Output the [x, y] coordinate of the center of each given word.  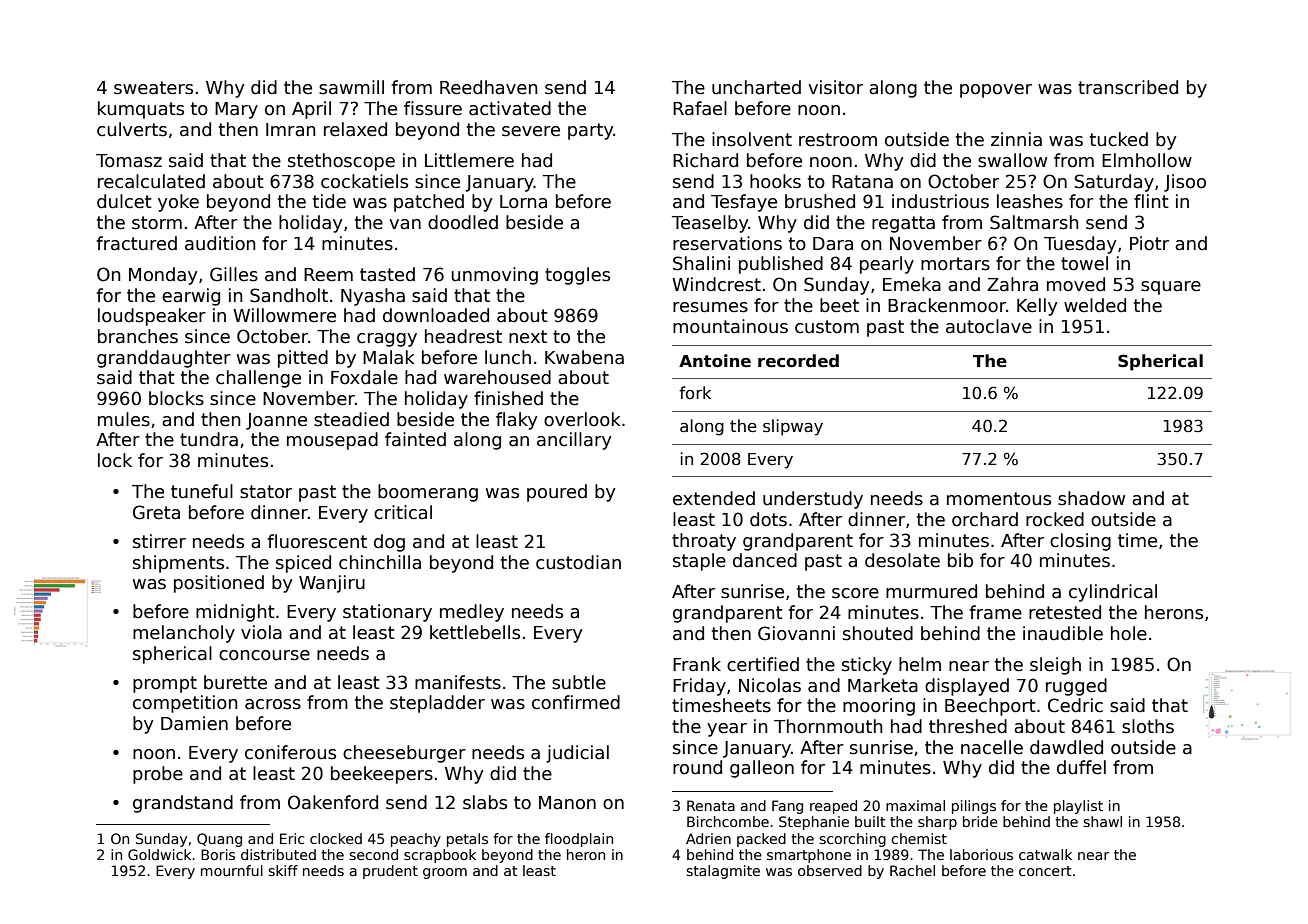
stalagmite [723, 872]
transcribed [1128, 87]
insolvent [752, 139]
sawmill [351, 87]
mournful [232, 870]
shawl [1102, 821]
